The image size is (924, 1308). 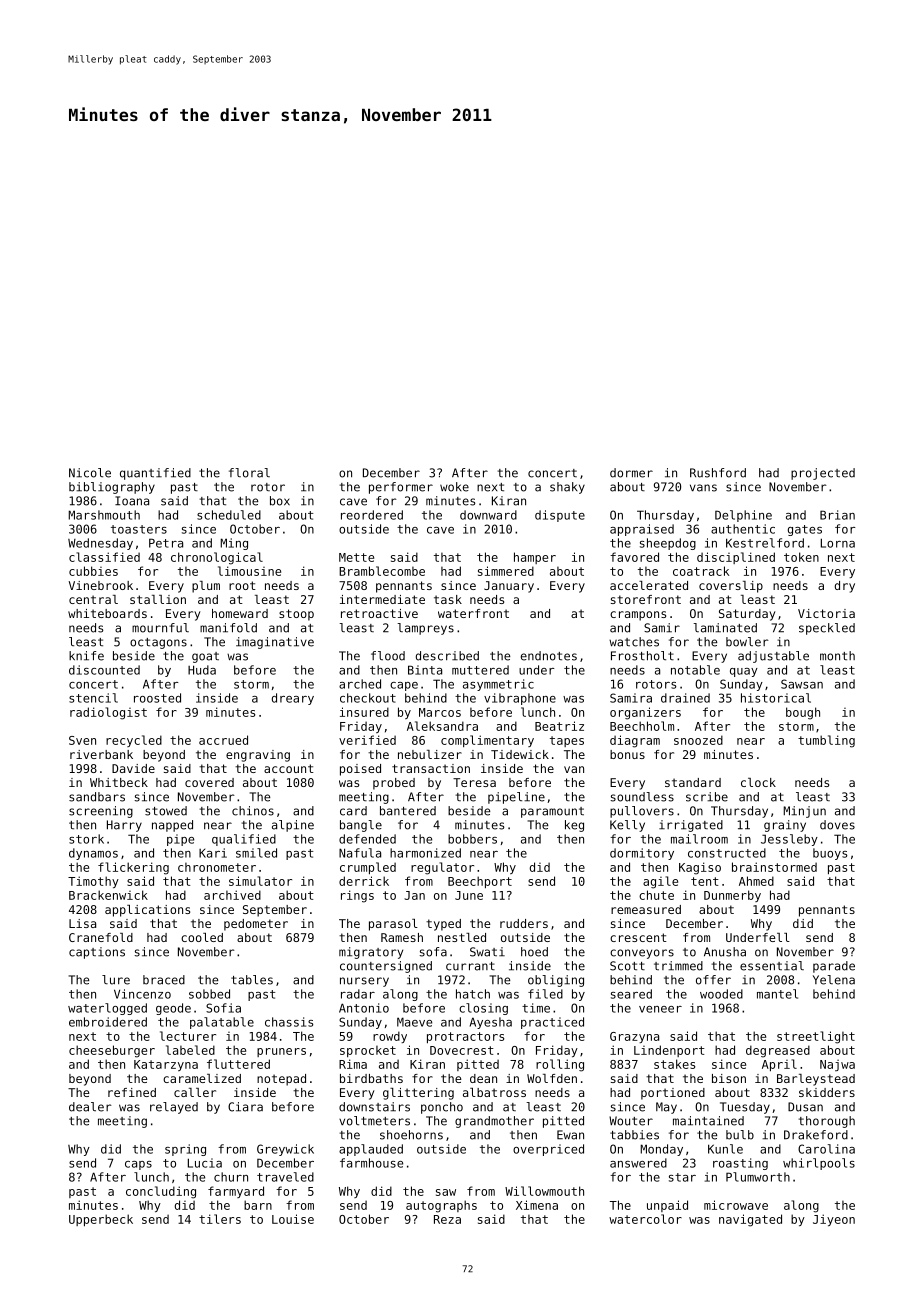 I want to click on harmonized, so click(x=425, y=853).
